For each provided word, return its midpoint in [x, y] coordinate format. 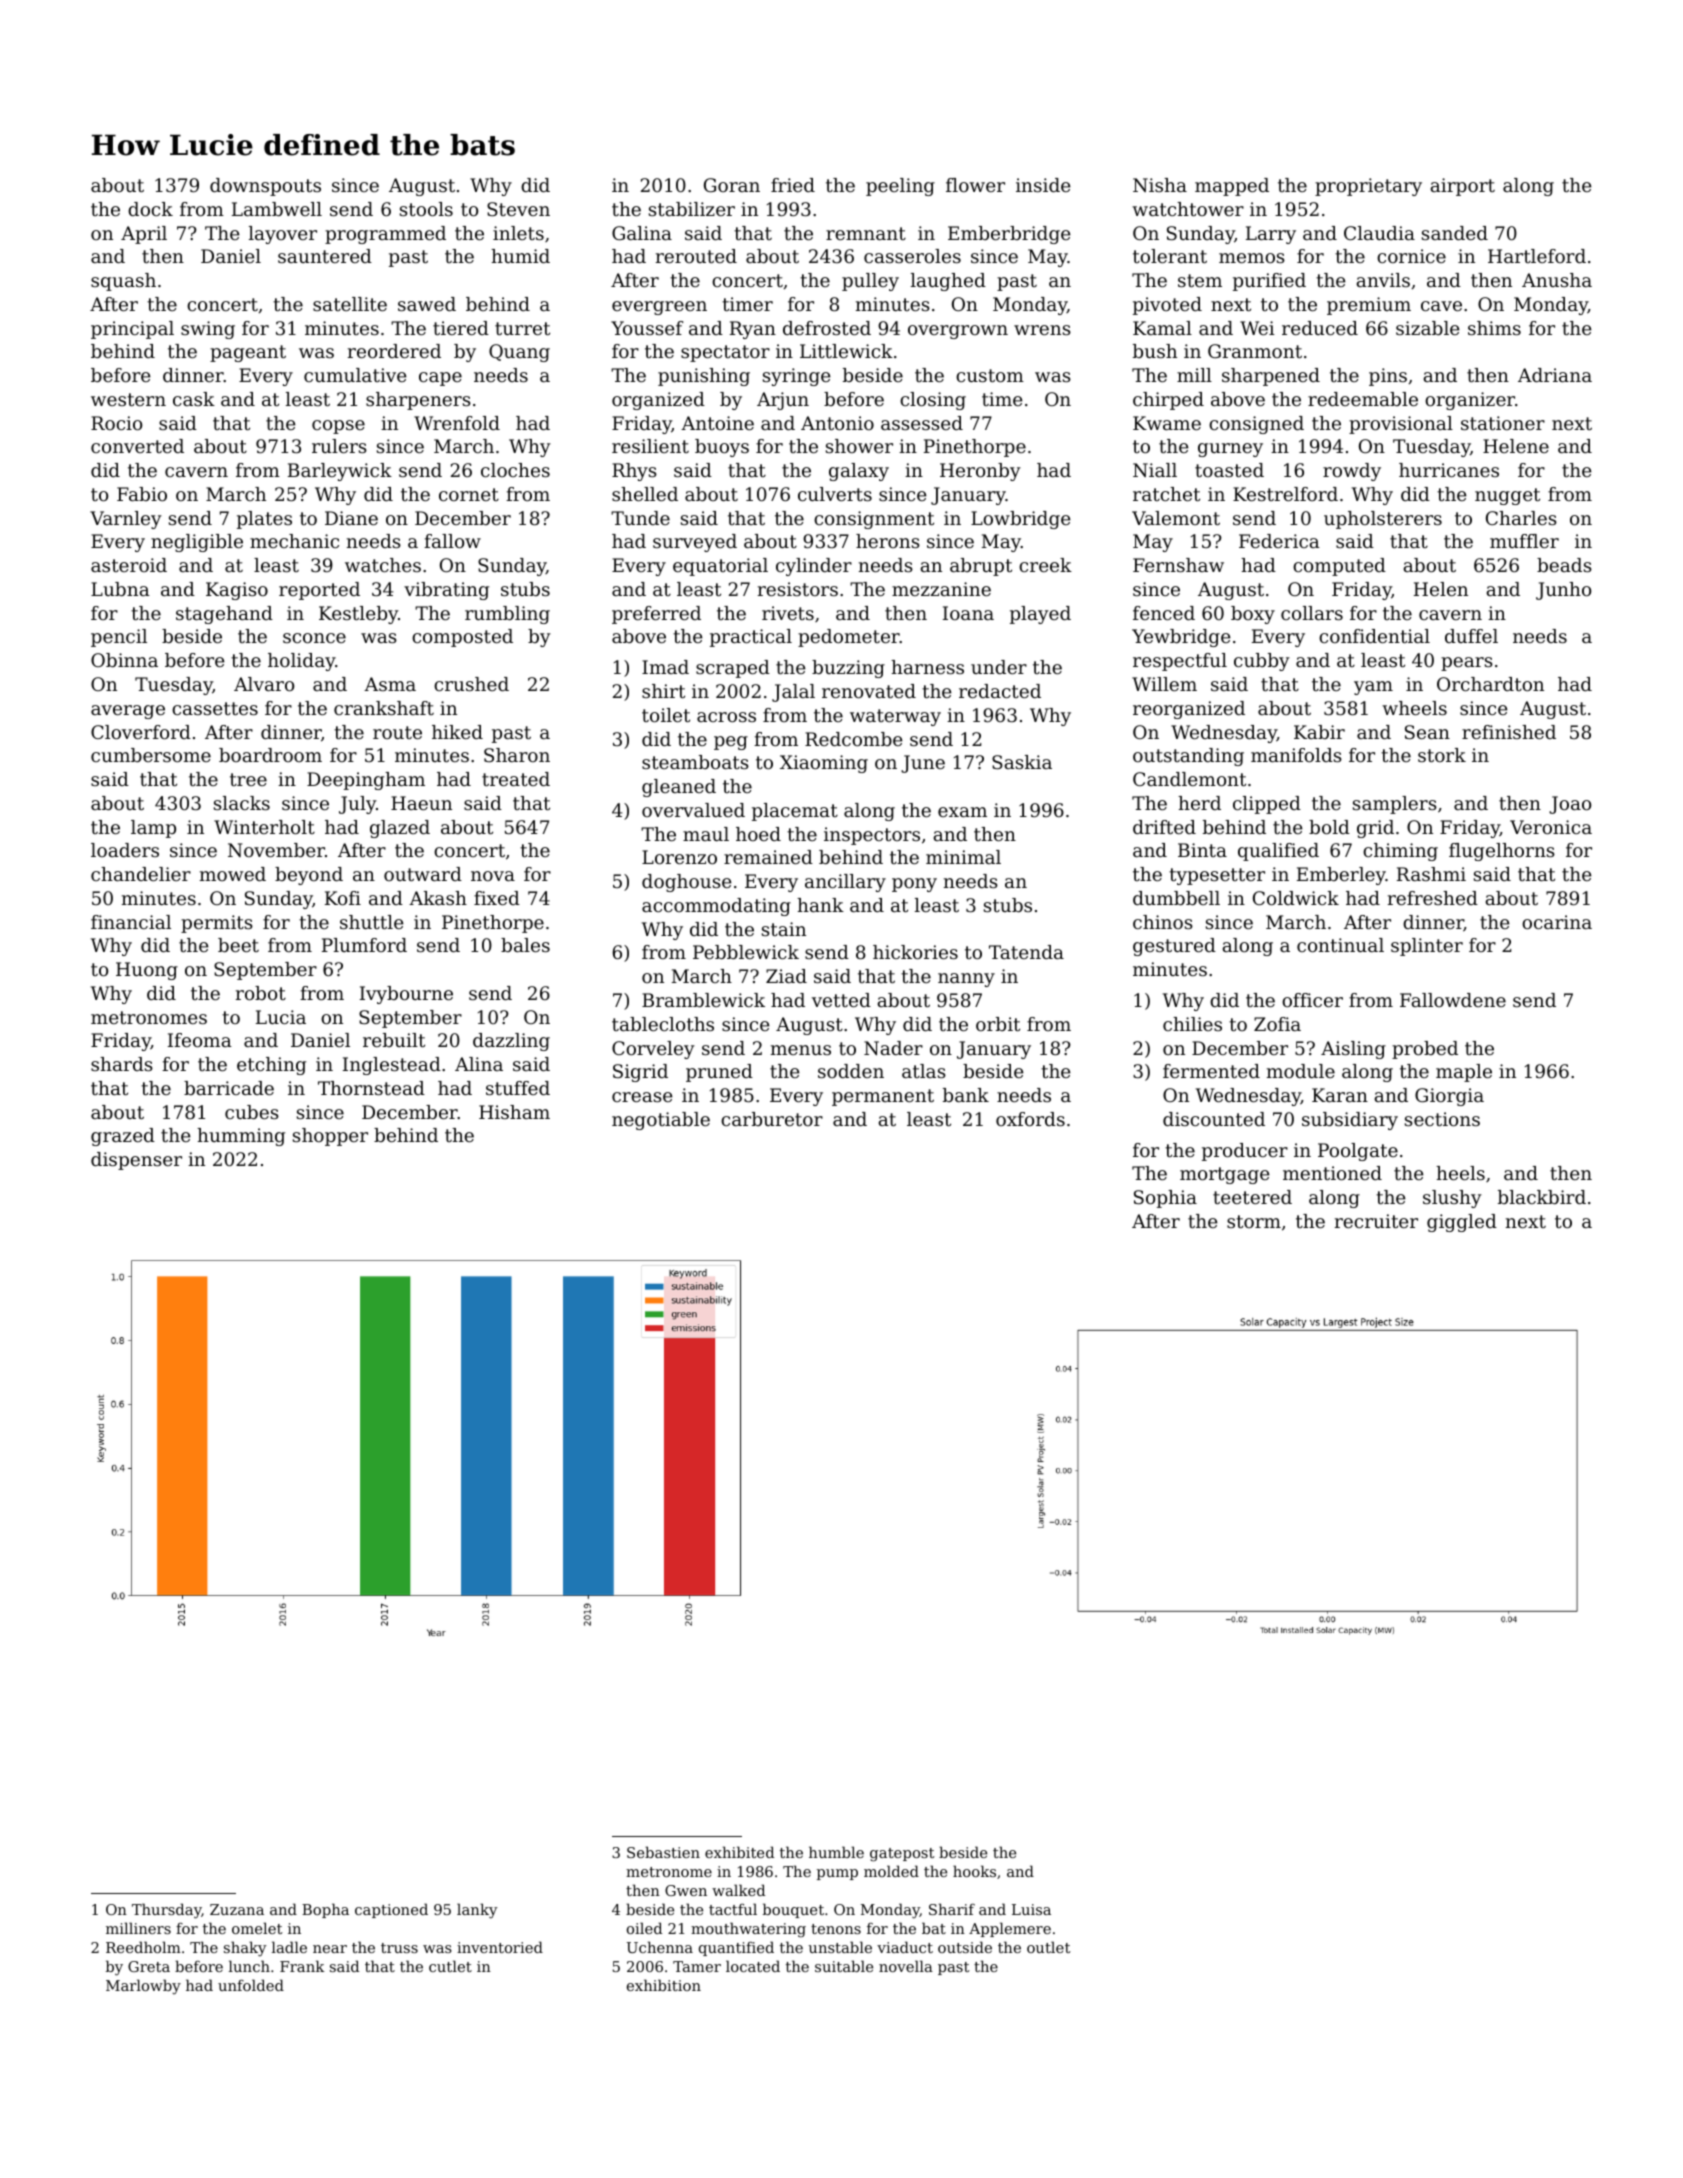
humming [241, 1137]
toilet [666, 715]
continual [1340, 945]
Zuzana [237, 1909]
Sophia [1165, 1199]
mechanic [294, 541]
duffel [1471, 636]
